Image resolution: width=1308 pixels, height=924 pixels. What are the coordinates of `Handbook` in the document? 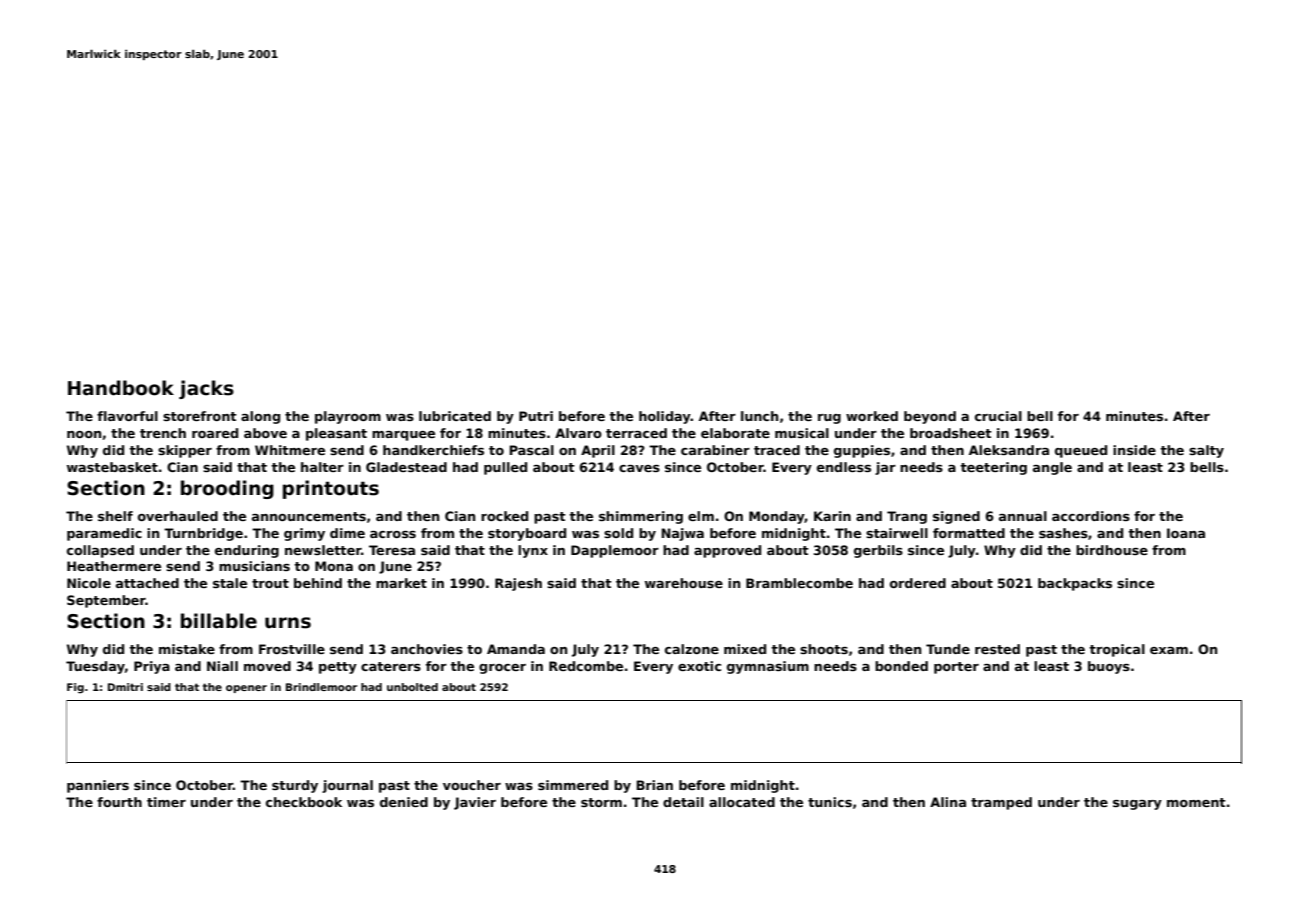 It's located at (121, 388).
